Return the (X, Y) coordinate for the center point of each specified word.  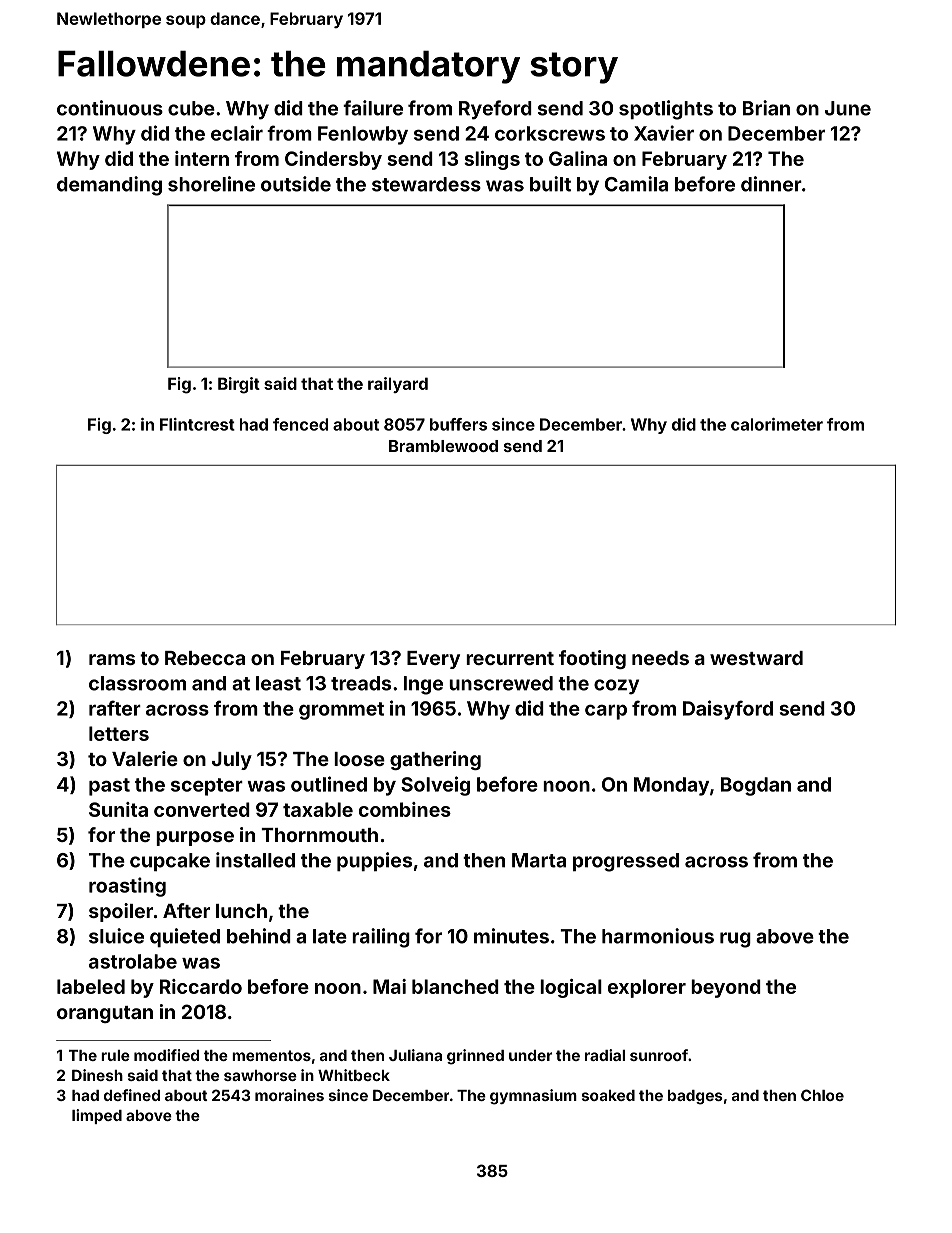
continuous (110, 108)
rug (735, 940)
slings (492, 160)
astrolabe (133, 961)
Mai (389, 986)
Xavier (664, 133)
